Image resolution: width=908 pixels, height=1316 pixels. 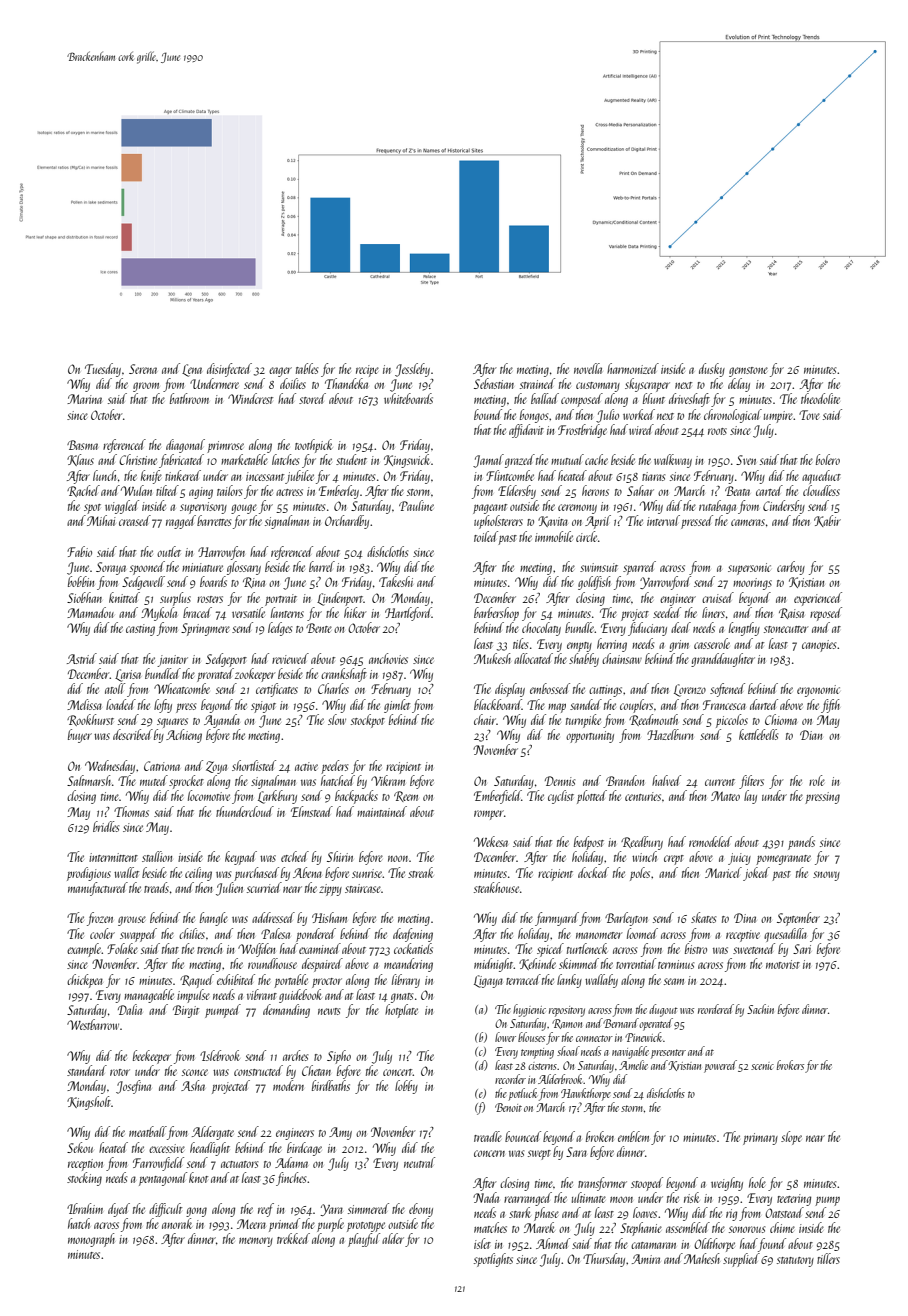 What do you see at coordinates (801, 843) in the image?
I see `panels` at bounding box center [801, 843].
